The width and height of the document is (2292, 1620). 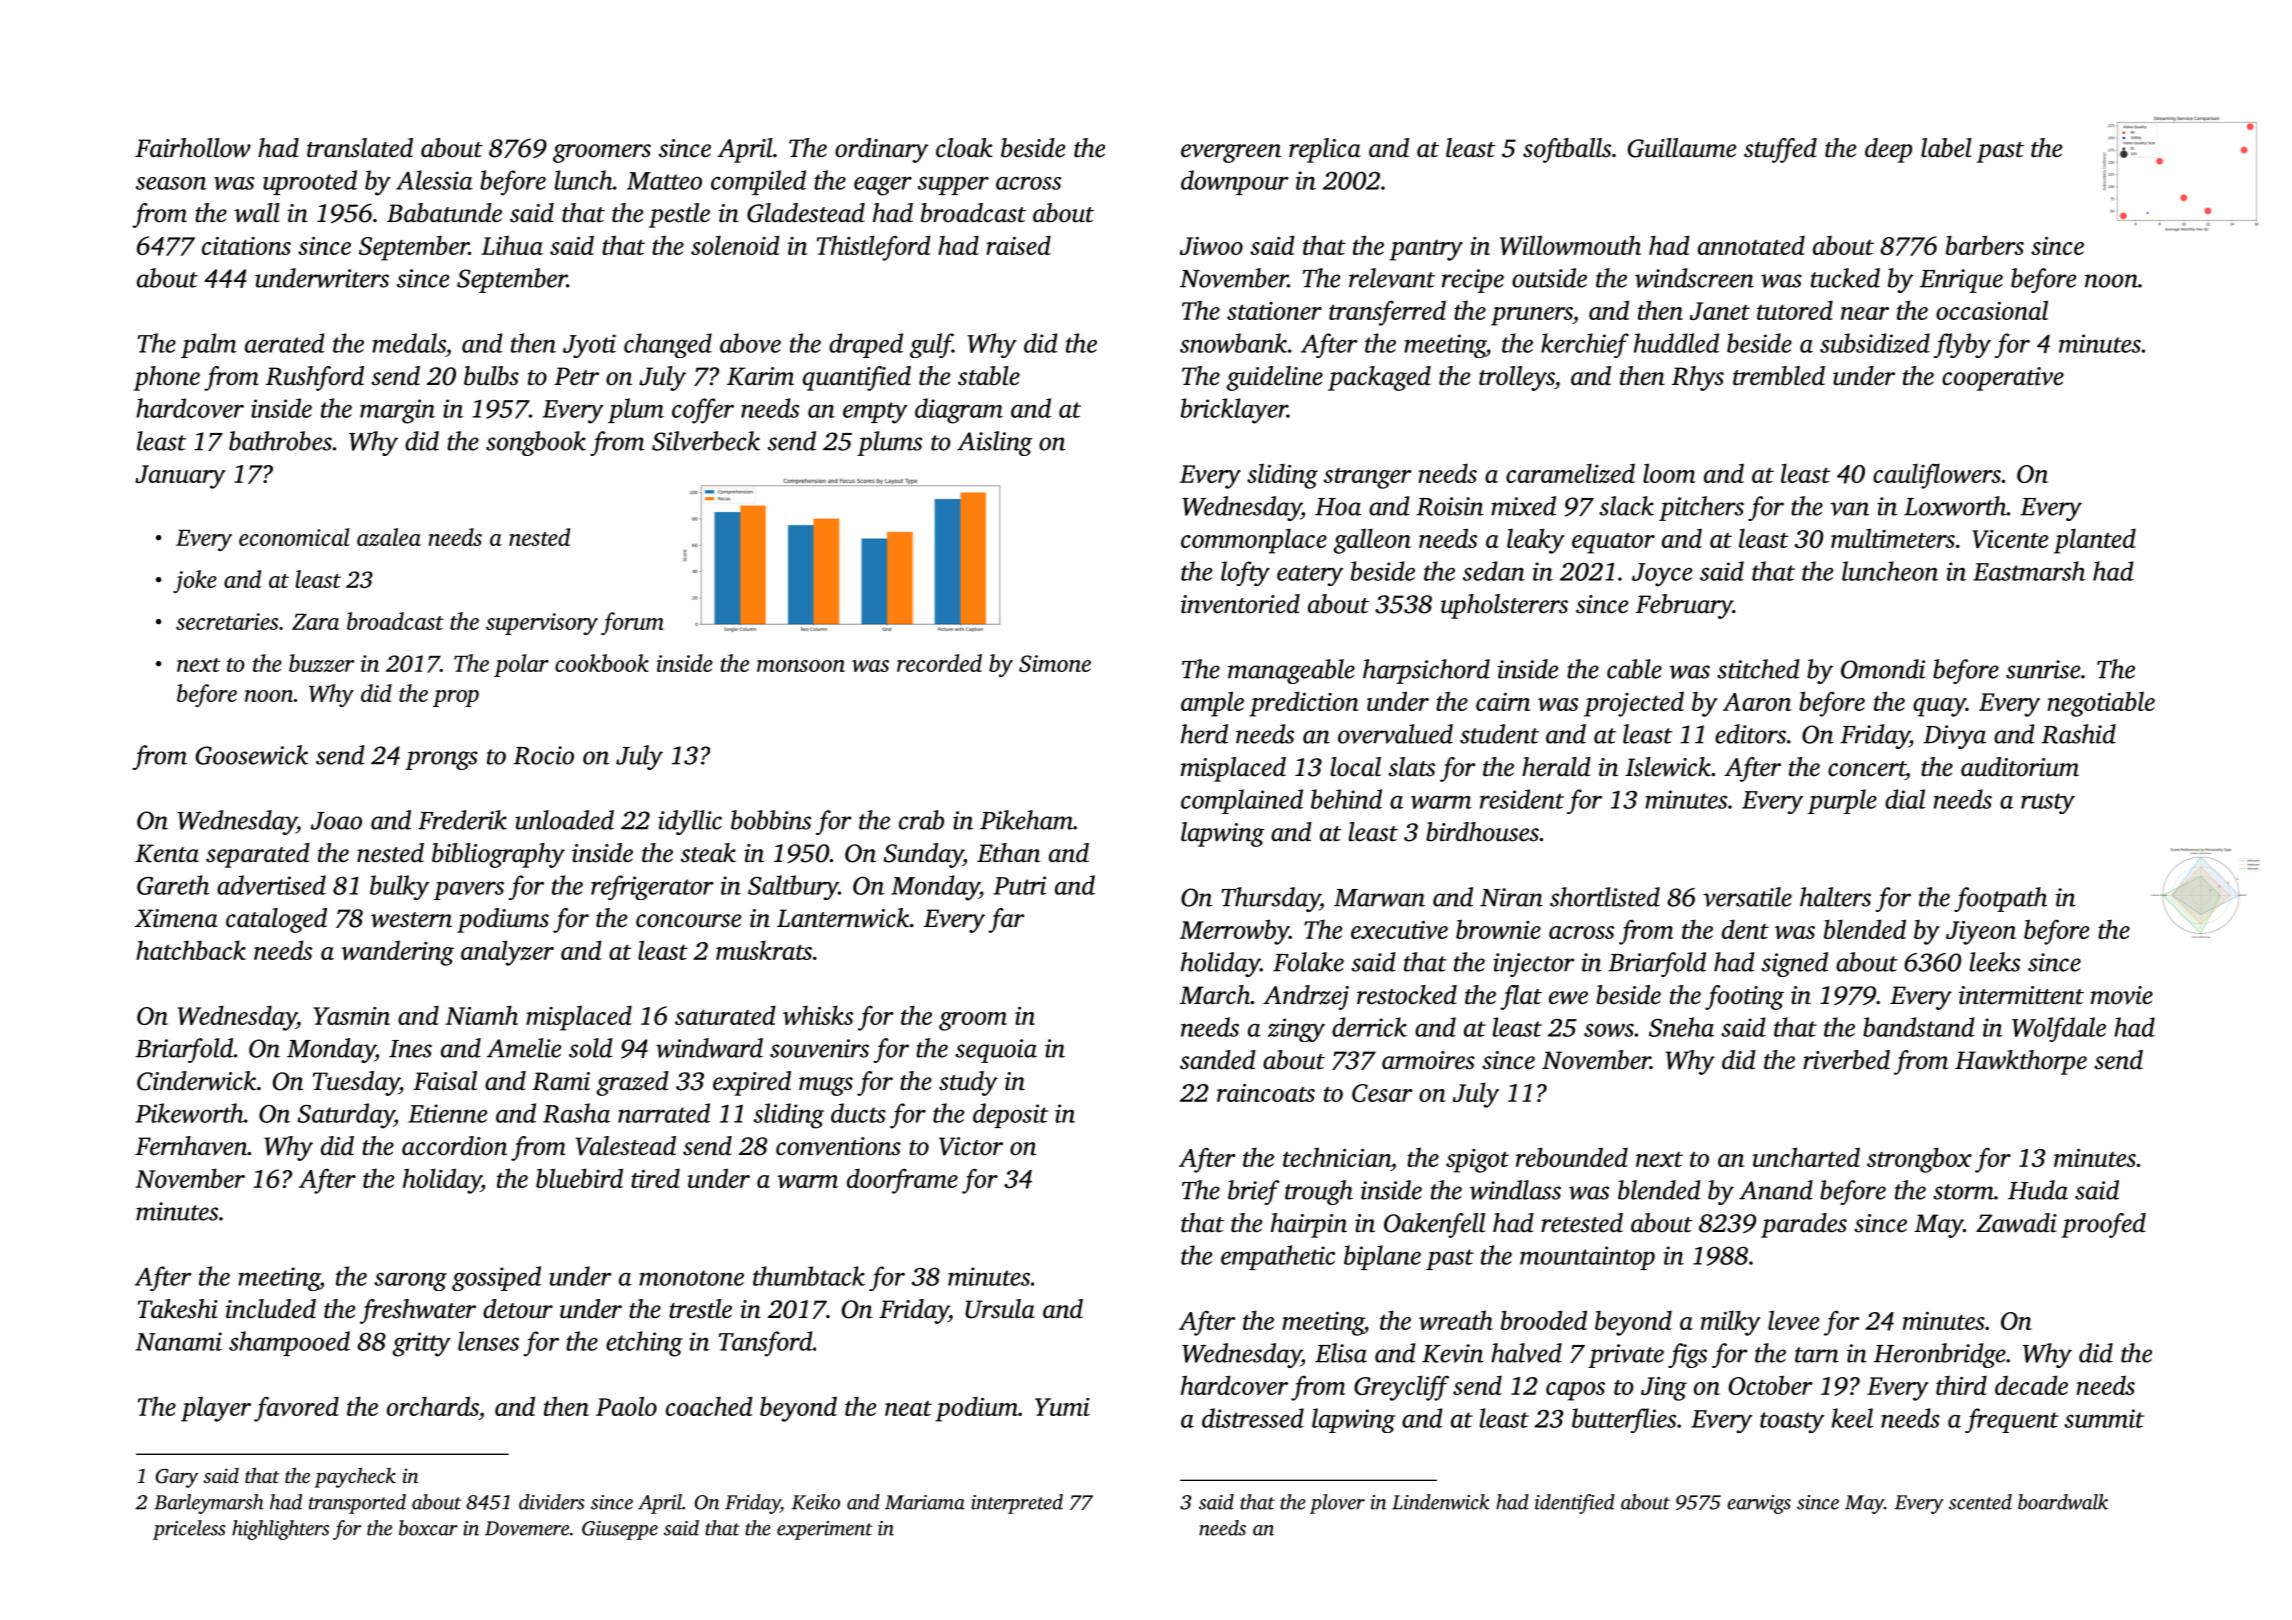 What do you see at coordinates (193, 148) in the document?
I see `Fairhollow` at bounding box center [193, 148].
